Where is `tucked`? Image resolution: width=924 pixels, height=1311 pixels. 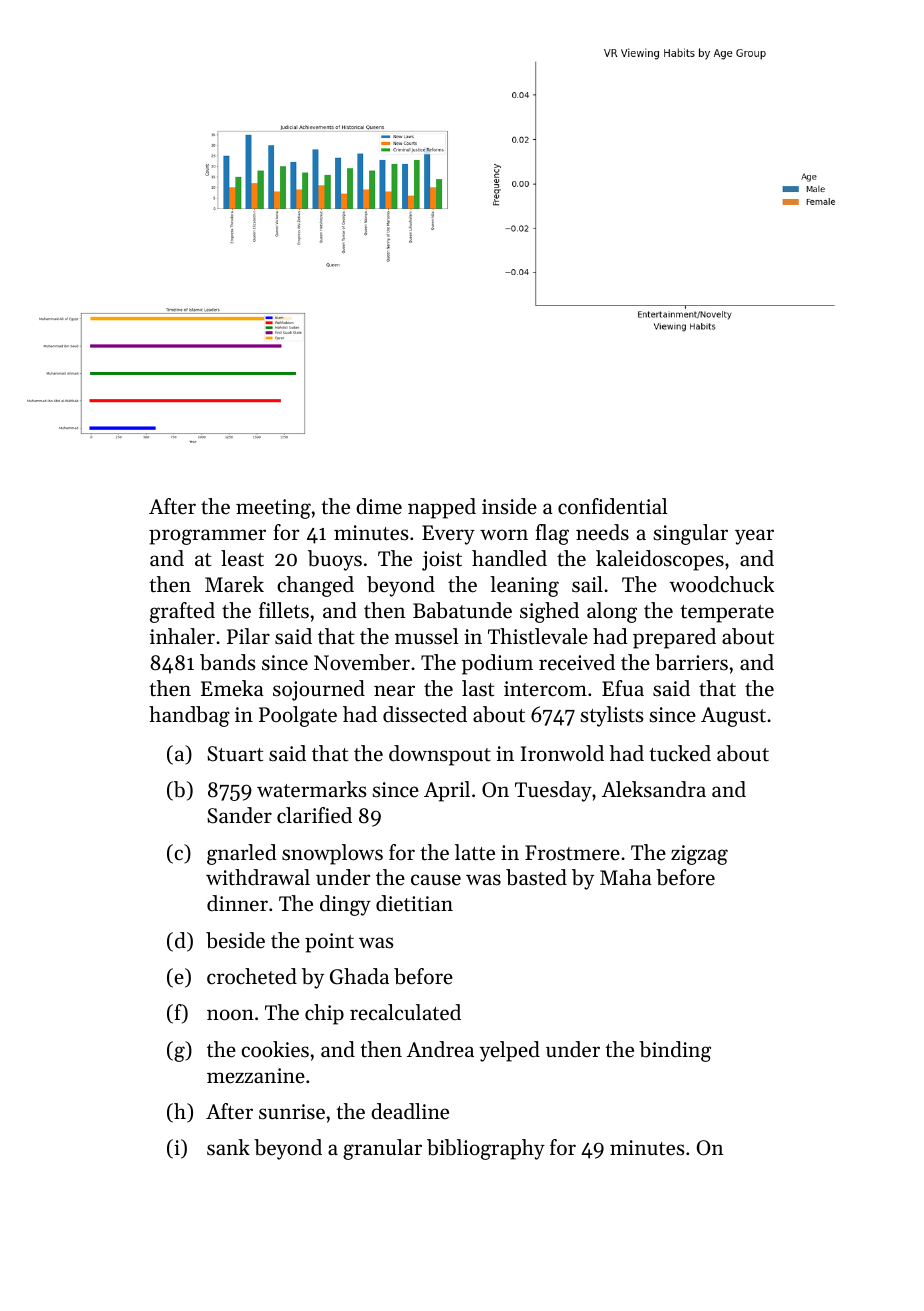
tucked is located at coordinates (680, 753).
